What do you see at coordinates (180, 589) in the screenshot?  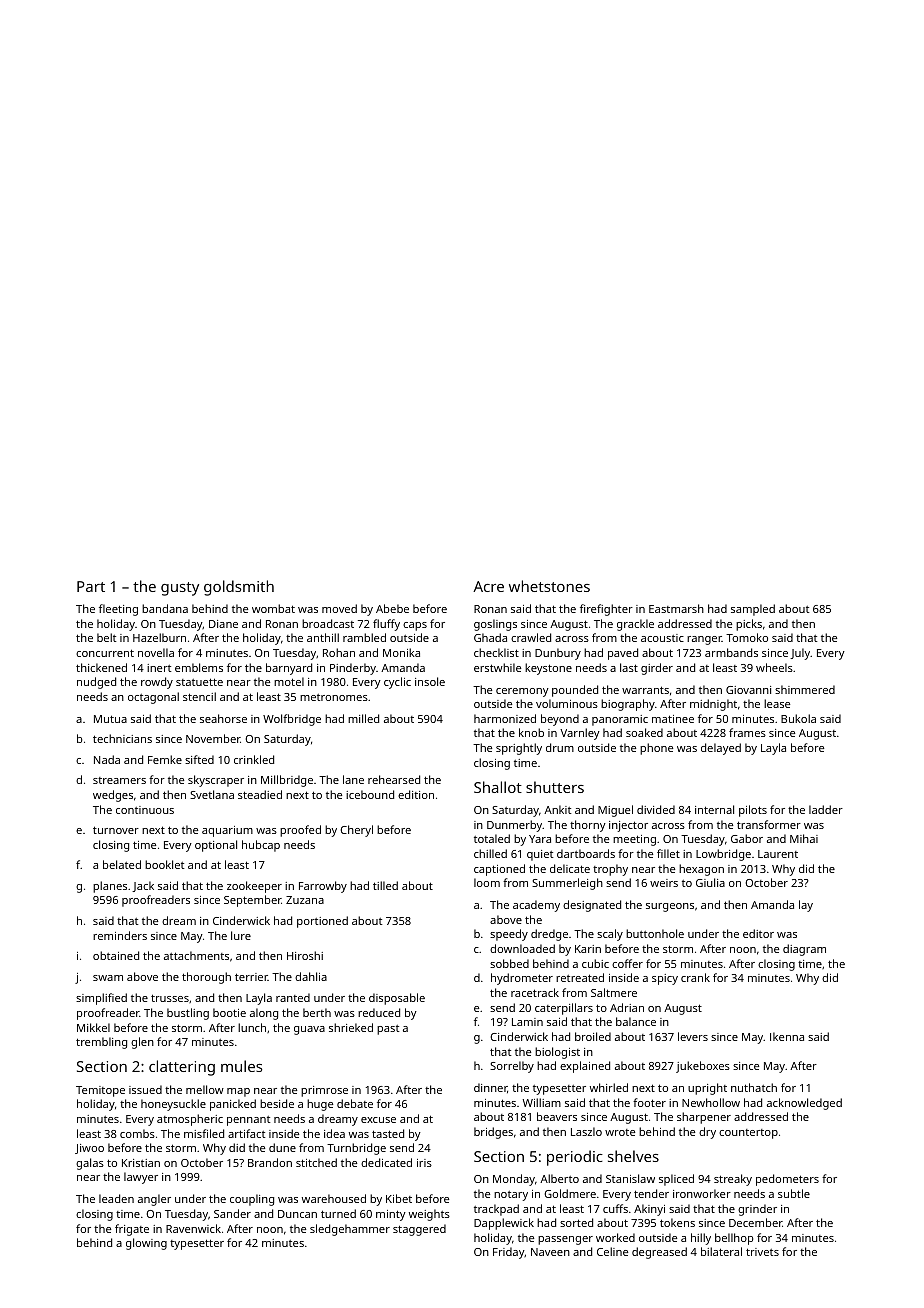 I see `gusty` at bounding box center [180, 589].
